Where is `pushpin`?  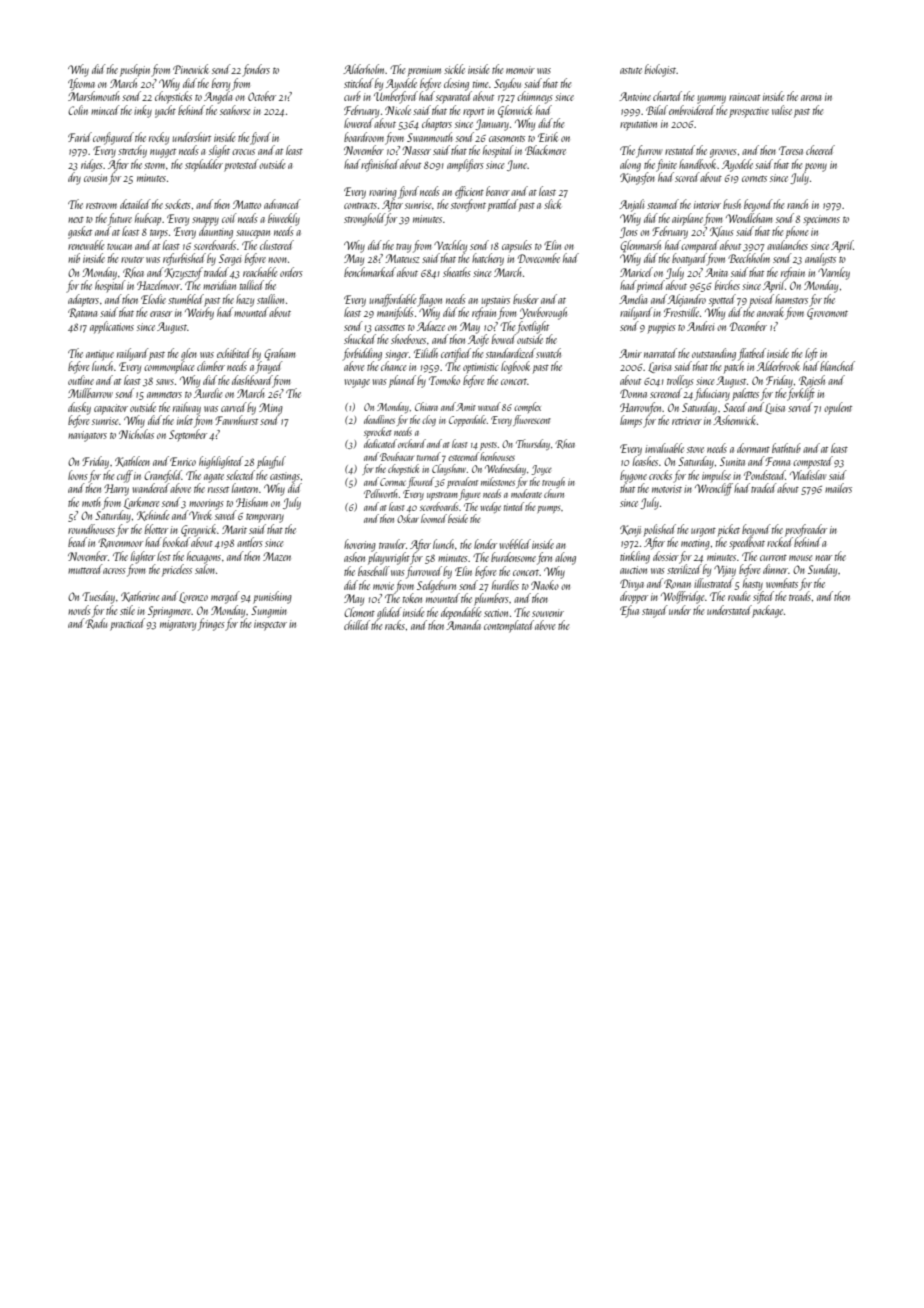 pushpin is located at coordinates (135, 70).
